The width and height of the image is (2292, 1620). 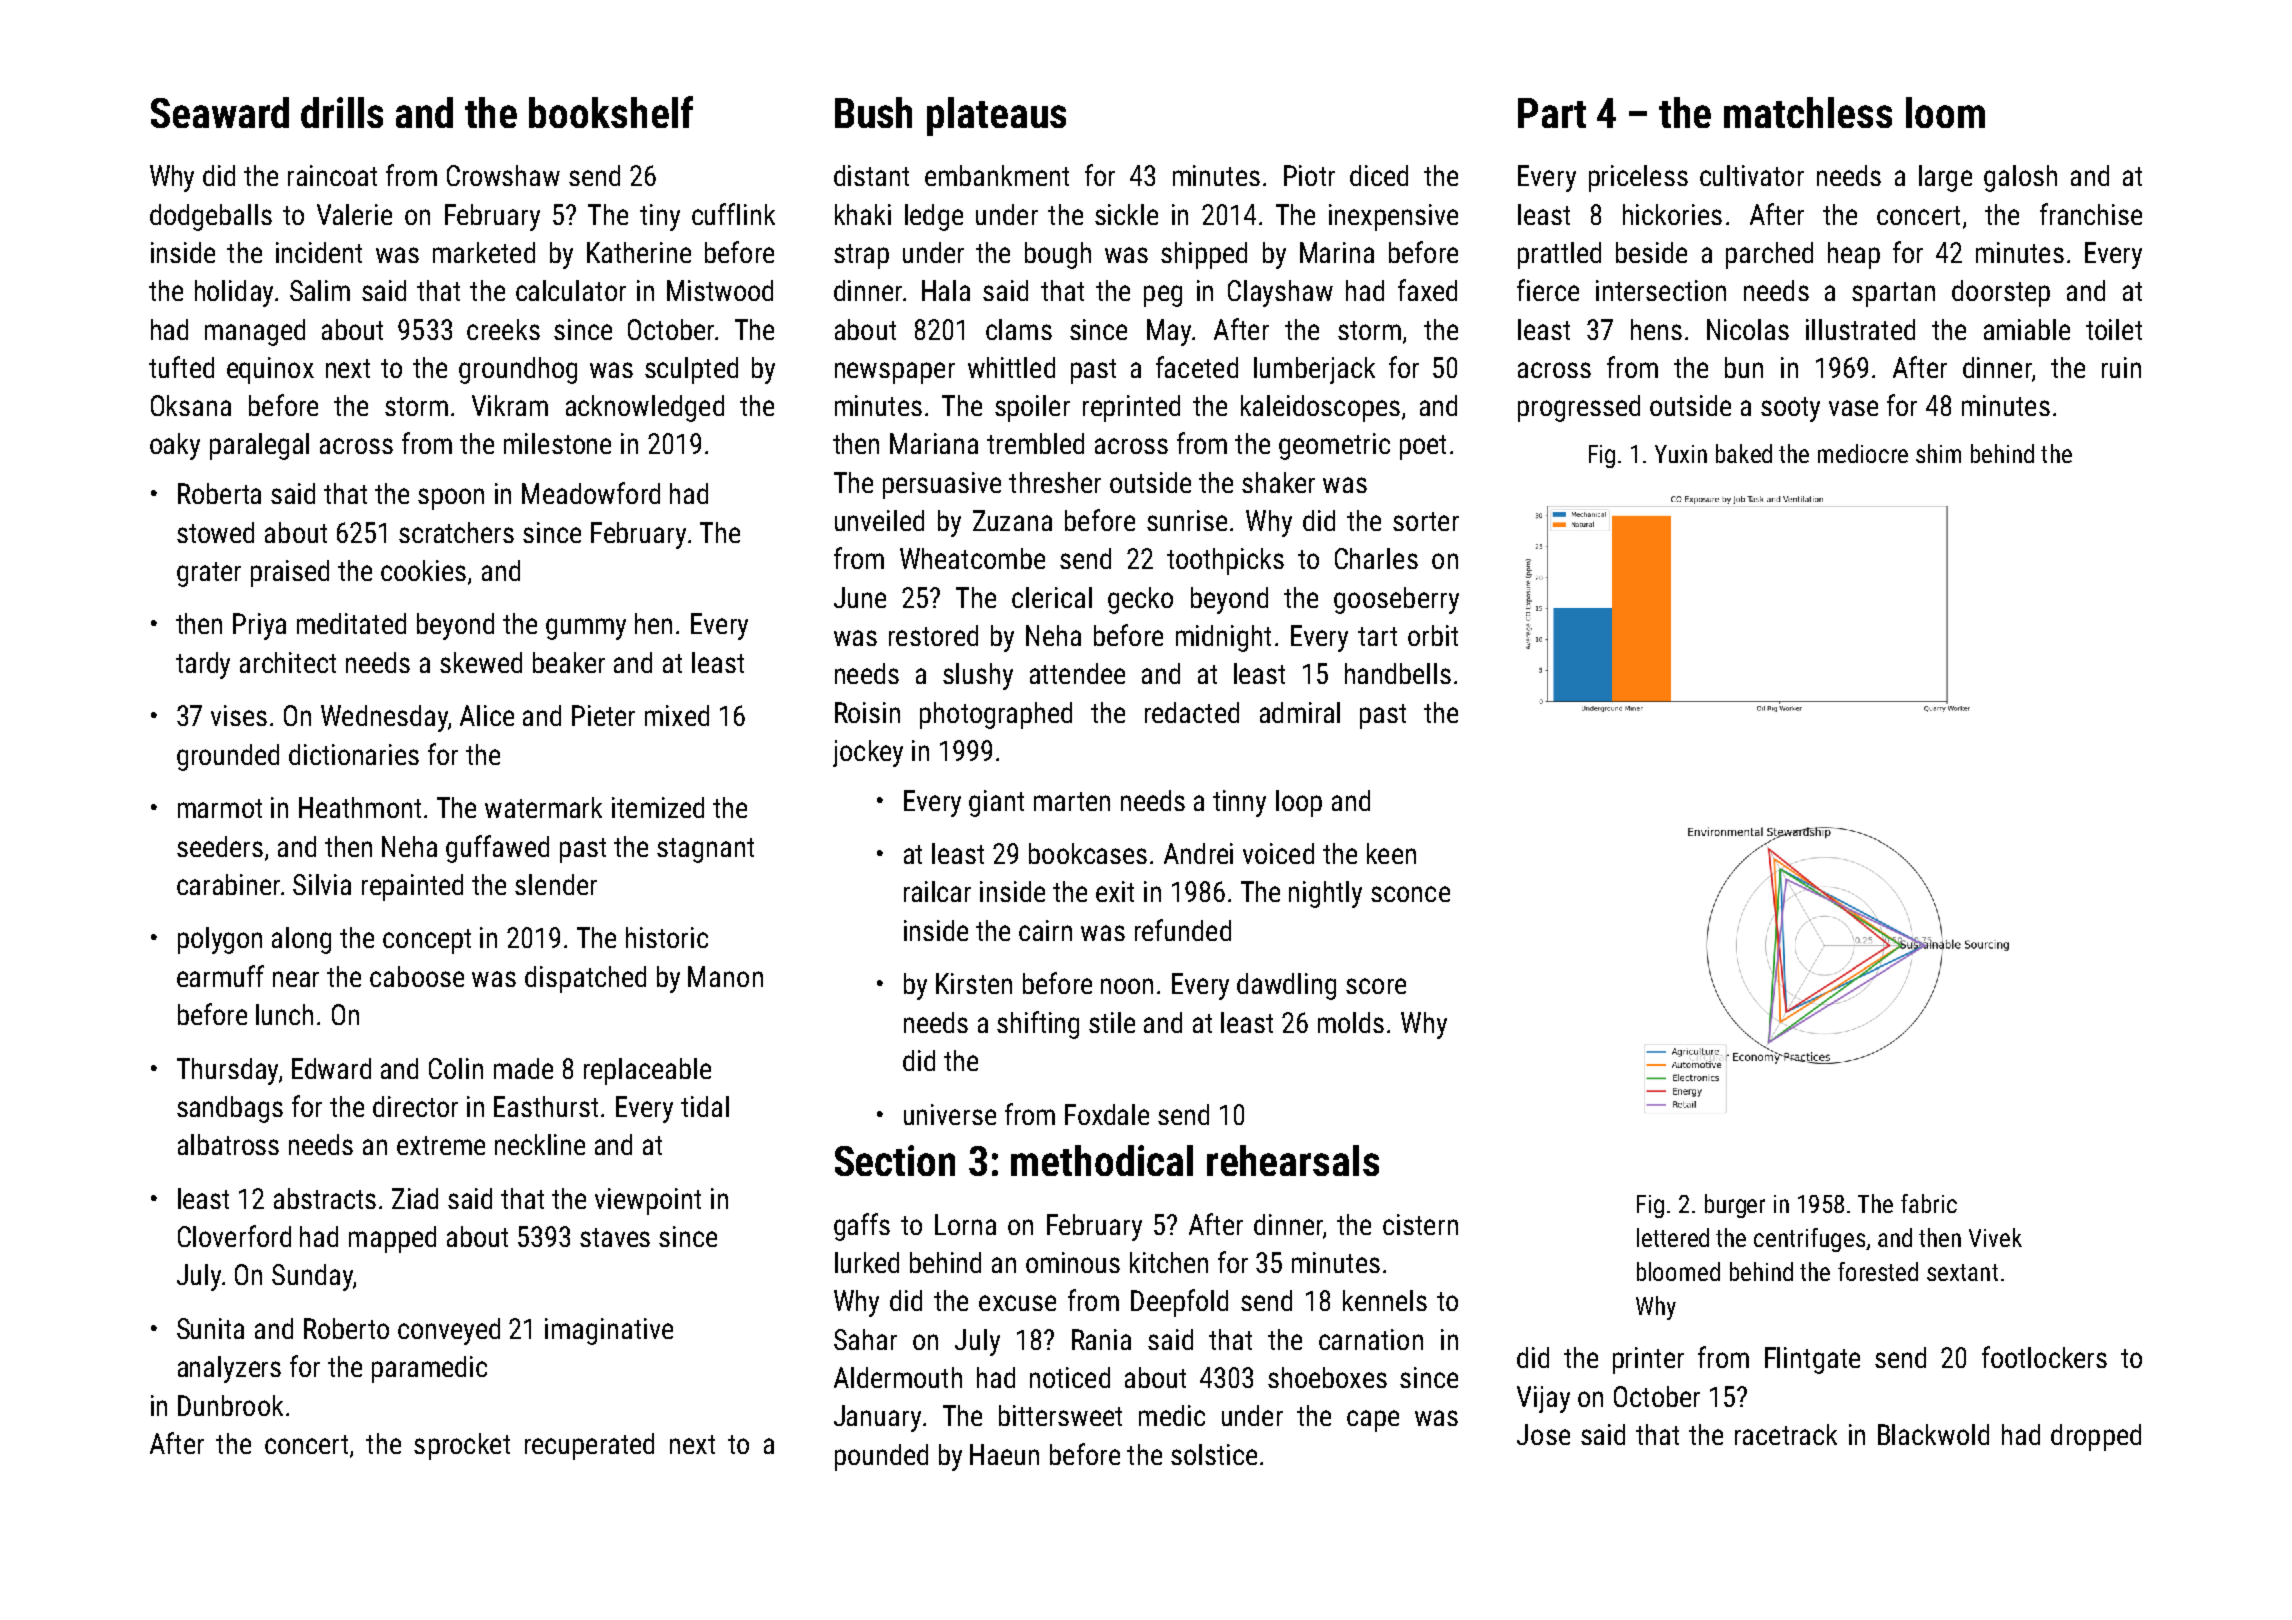 I want to click on recuperated, so click(x=589, y=1446).
